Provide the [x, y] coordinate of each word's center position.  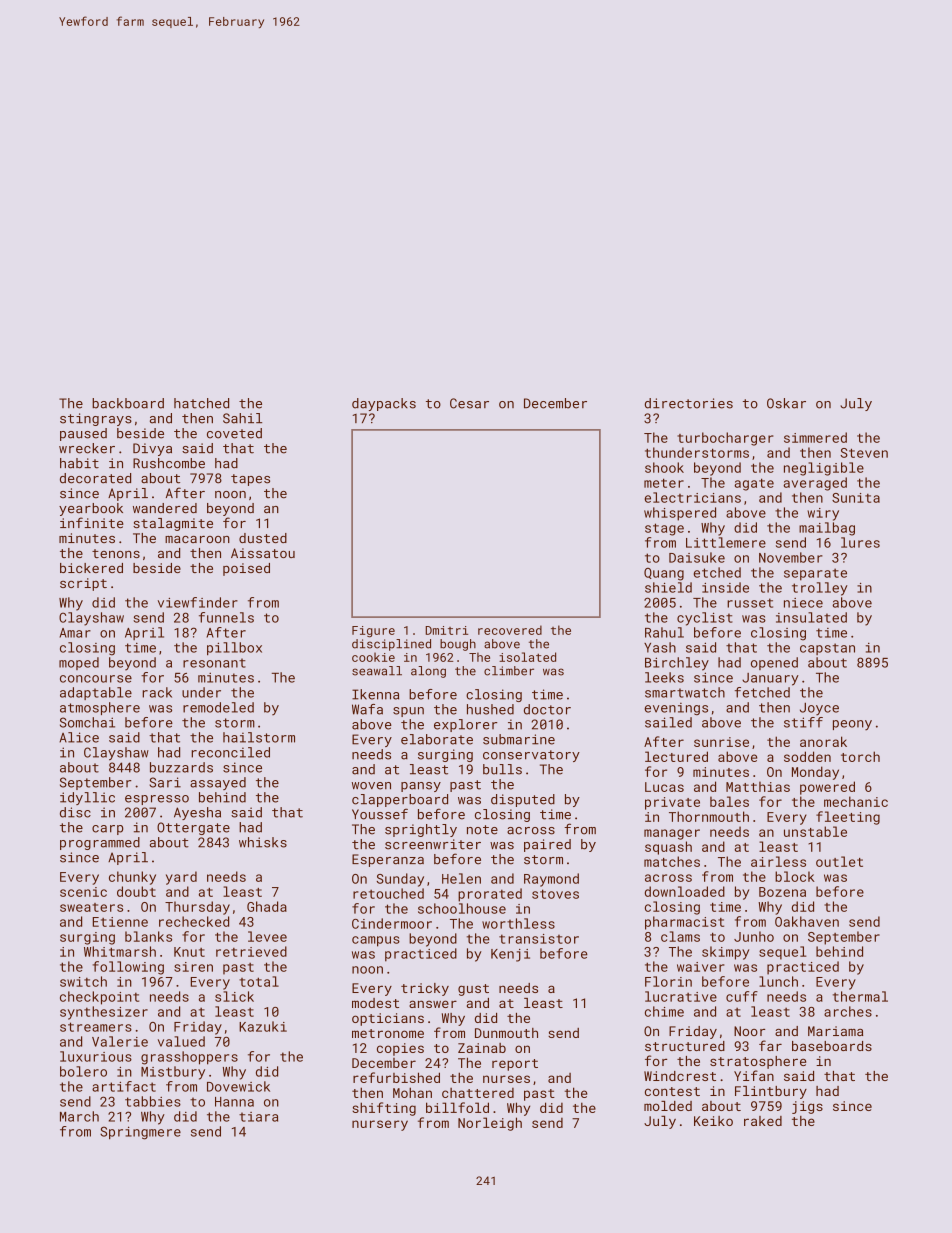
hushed [490, 709]
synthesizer [104, 1013]
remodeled [218, 707]
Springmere [140, 1133]
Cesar [469, 403]
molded [668, 1106]
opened [774, 663]
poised [246, 569]
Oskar [786, 403]
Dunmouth [506, 1033]
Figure [373, 632]
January [770, 679]
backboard [128, 403]
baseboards [832, 1046]
